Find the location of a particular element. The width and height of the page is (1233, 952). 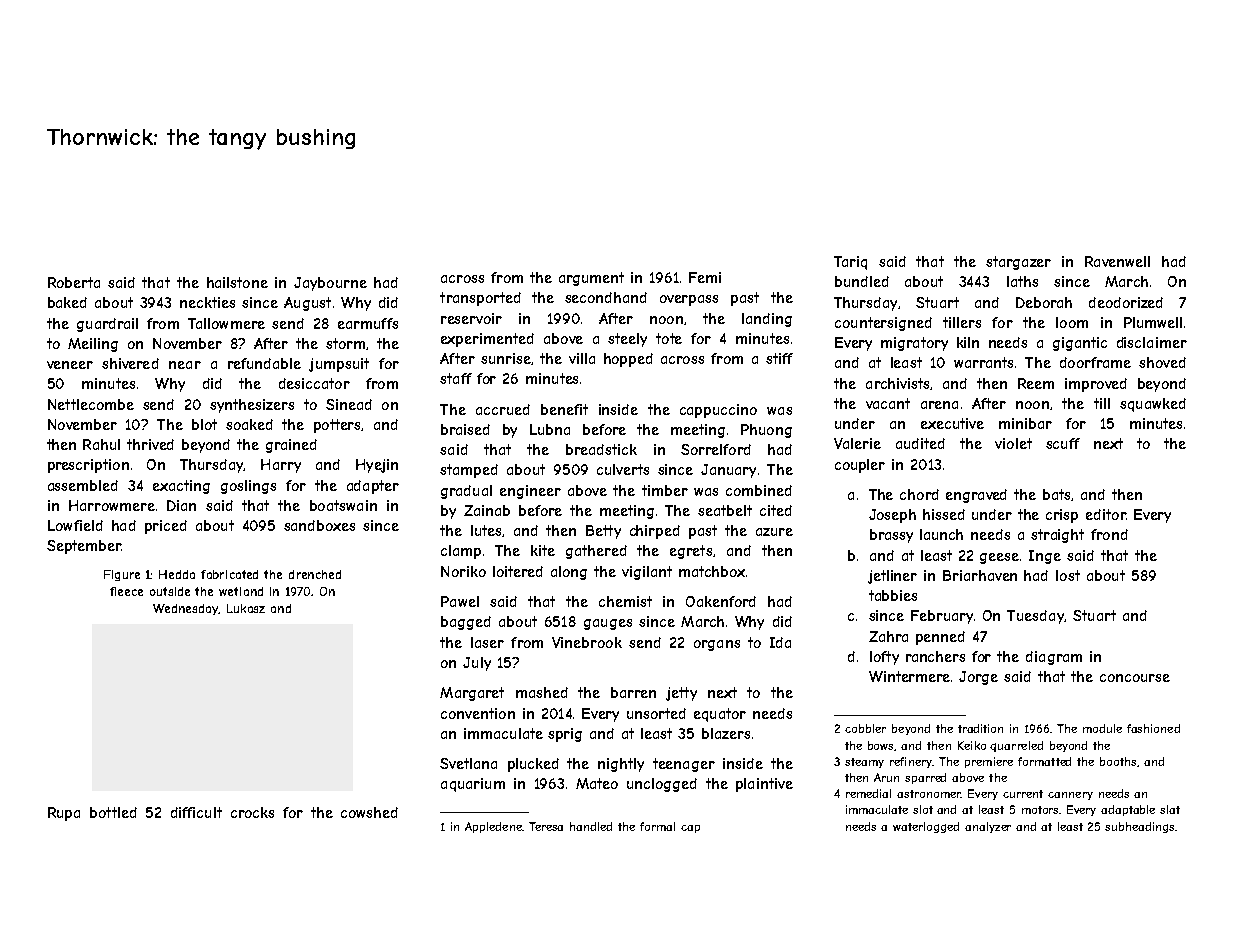

Lukasz is located at coordinates (246, 608).
